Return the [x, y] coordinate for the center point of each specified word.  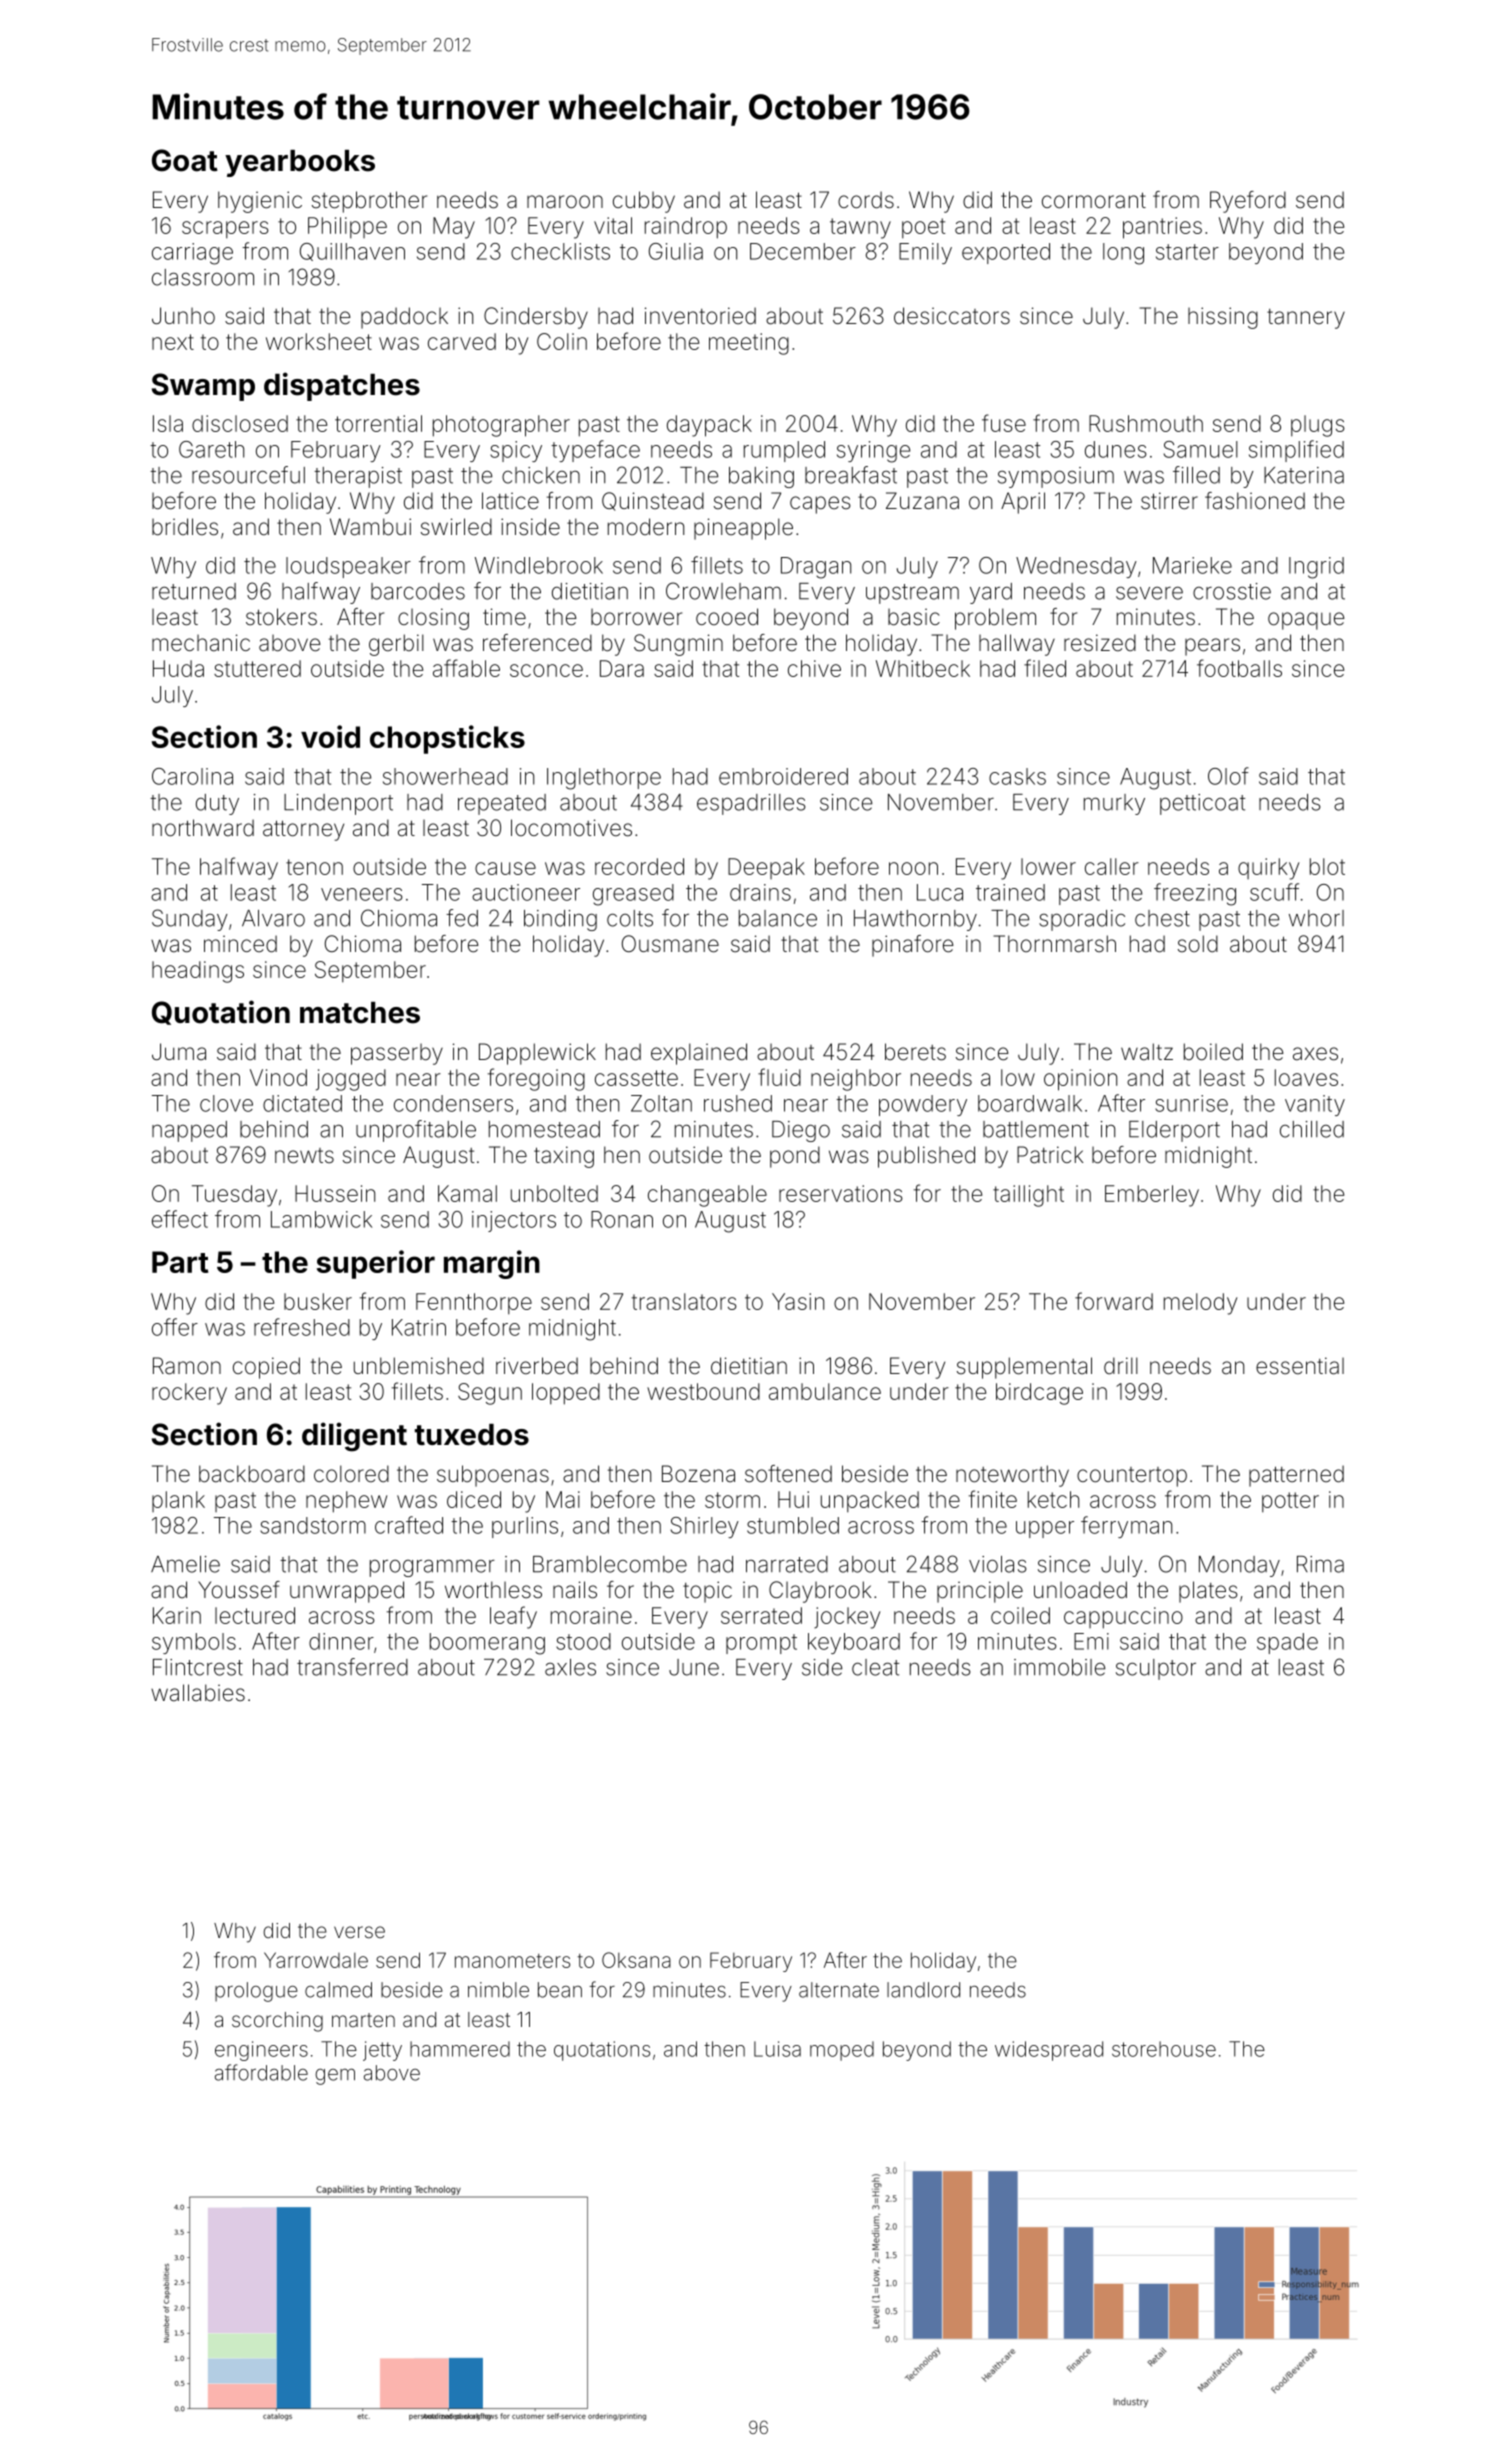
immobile [1059, 1667]
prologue [256, 1992]
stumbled [793, 1525]
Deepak [766, 868]
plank [178, 1501]
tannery [1306, 319]
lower [1048, 866]
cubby [644, 202]
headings [198, 972]
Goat [185, 160]
